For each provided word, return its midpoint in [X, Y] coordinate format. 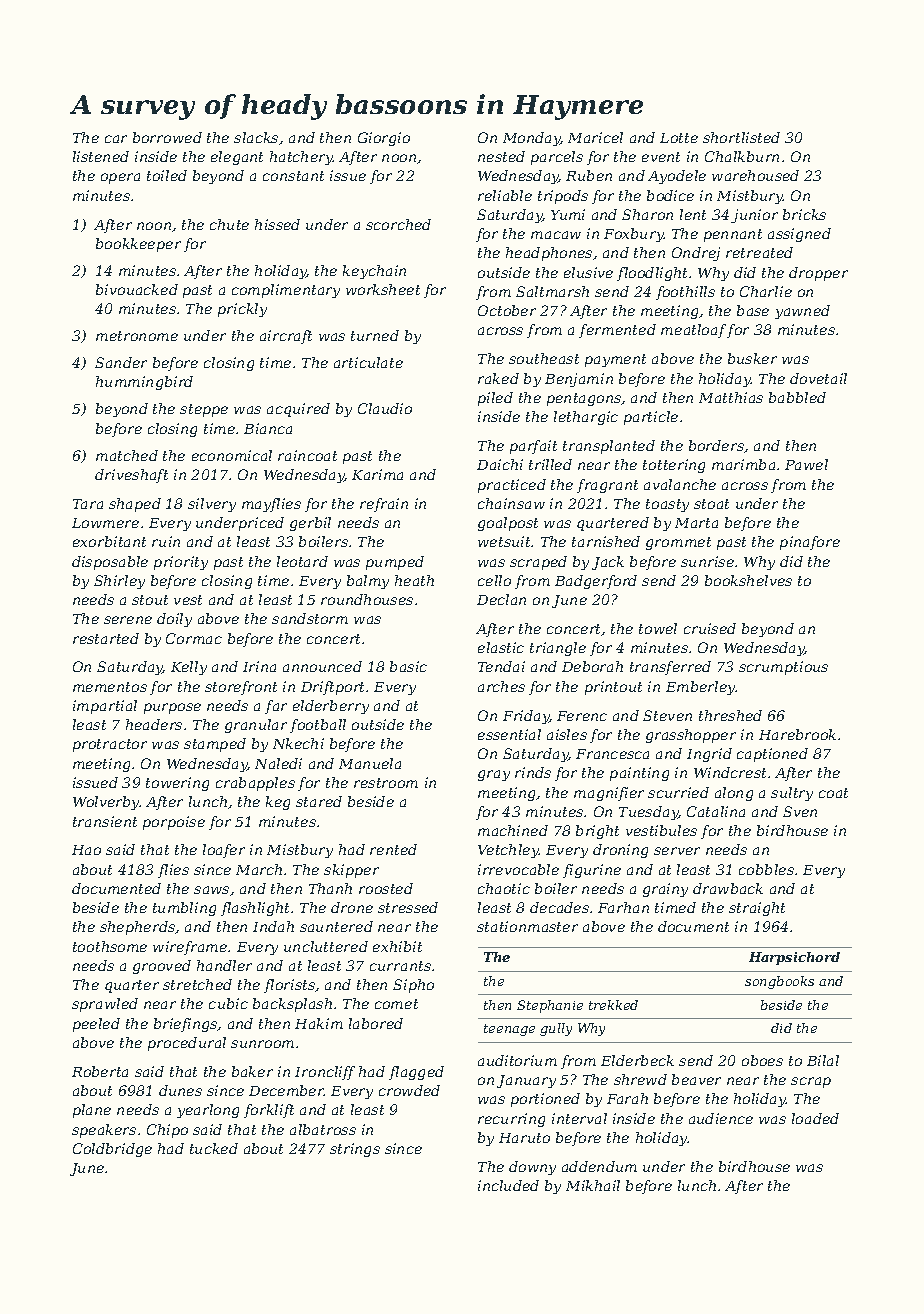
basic [408, 666]
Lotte [679, 138]
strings [355, 1150]
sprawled [105, 1005]
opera [120, 178]
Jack [608, 563]
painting [639, 774]
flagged [416, 1073]
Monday [532, 139]
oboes [762, 1060]
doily [174, 620]
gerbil [310, 524]
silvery [212, 505]
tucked [214, 1148]
